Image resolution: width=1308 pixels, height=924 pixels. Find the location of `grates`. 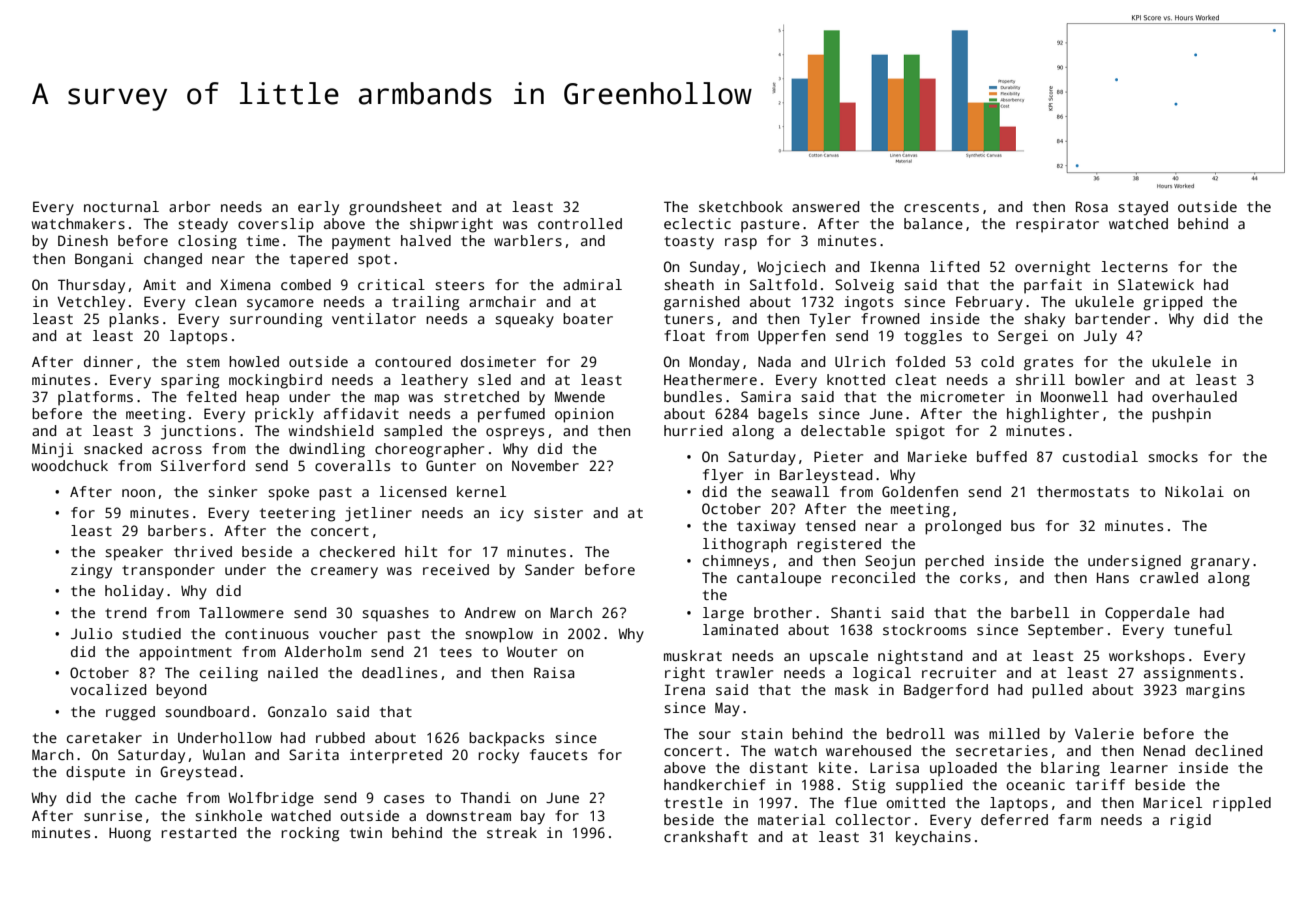

grates is located at coordinates (1048, 364).
